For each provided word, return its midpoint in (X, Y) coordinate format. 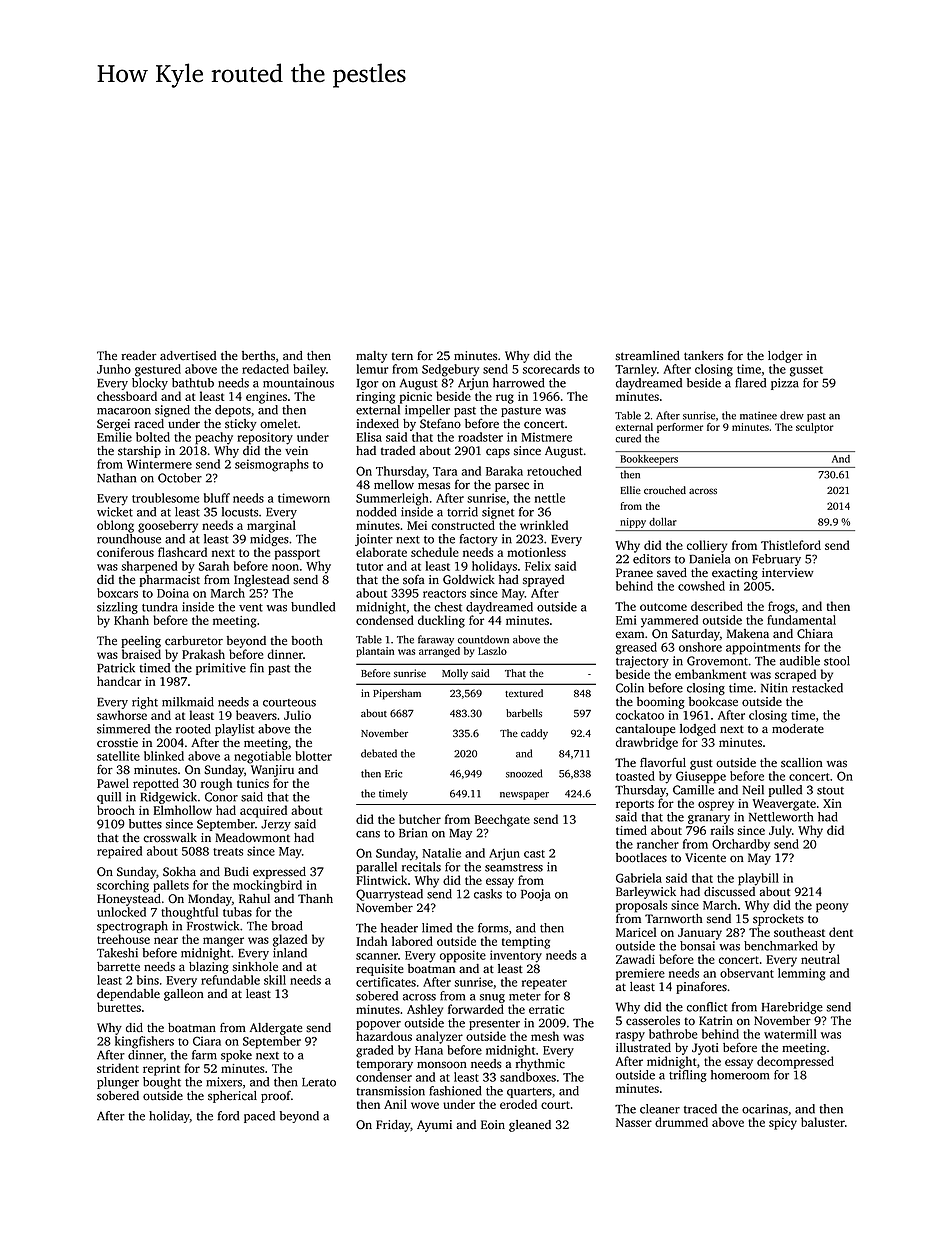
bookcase (713, 702)
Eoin (493, 1125)
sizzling (117, 608)
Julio (297, 715)
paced (259, 1117)
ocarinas (765, 1109)
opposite (463, 956)
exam (630, 635)
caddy (534, 734)
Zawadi (635, 959)
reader (139, 356)
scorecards (551, 369)
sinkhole (255, 967)
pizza (785, 384)
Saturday (696, 635)
